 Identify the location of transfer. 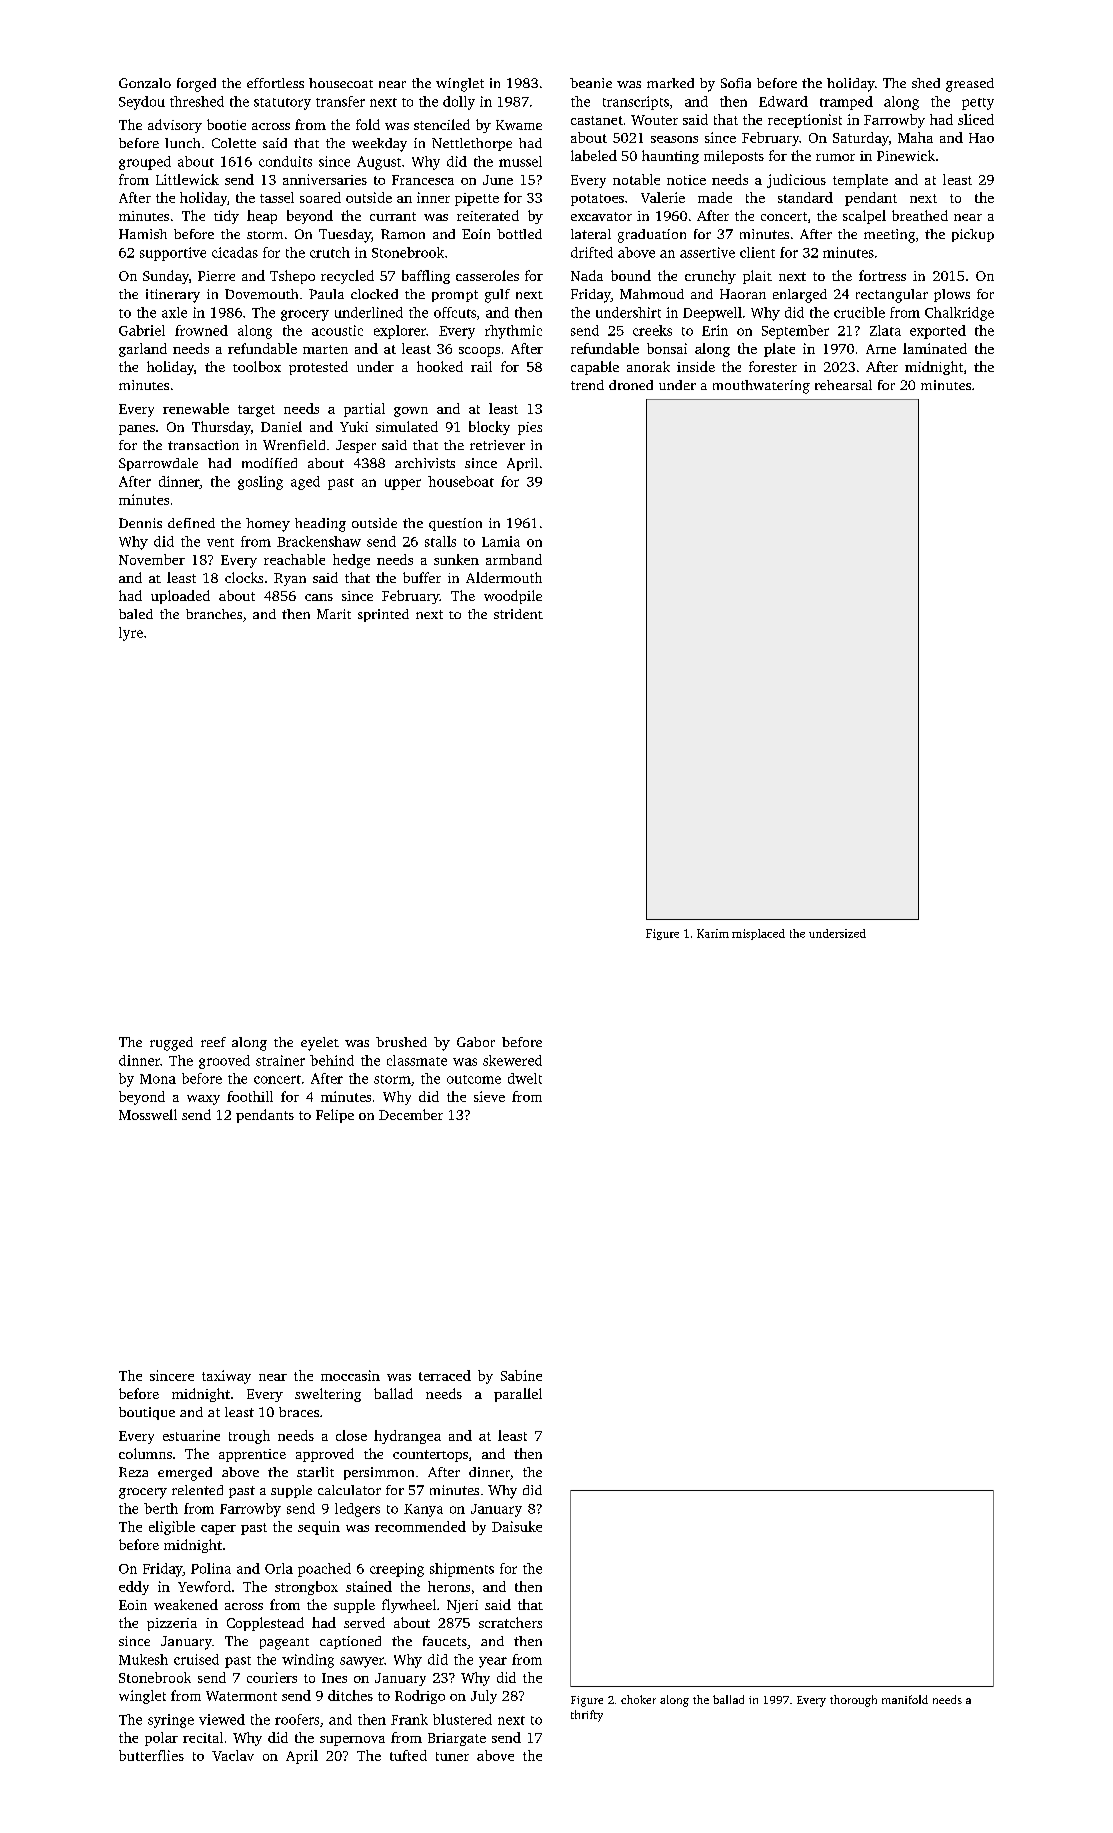
(340, 101).
